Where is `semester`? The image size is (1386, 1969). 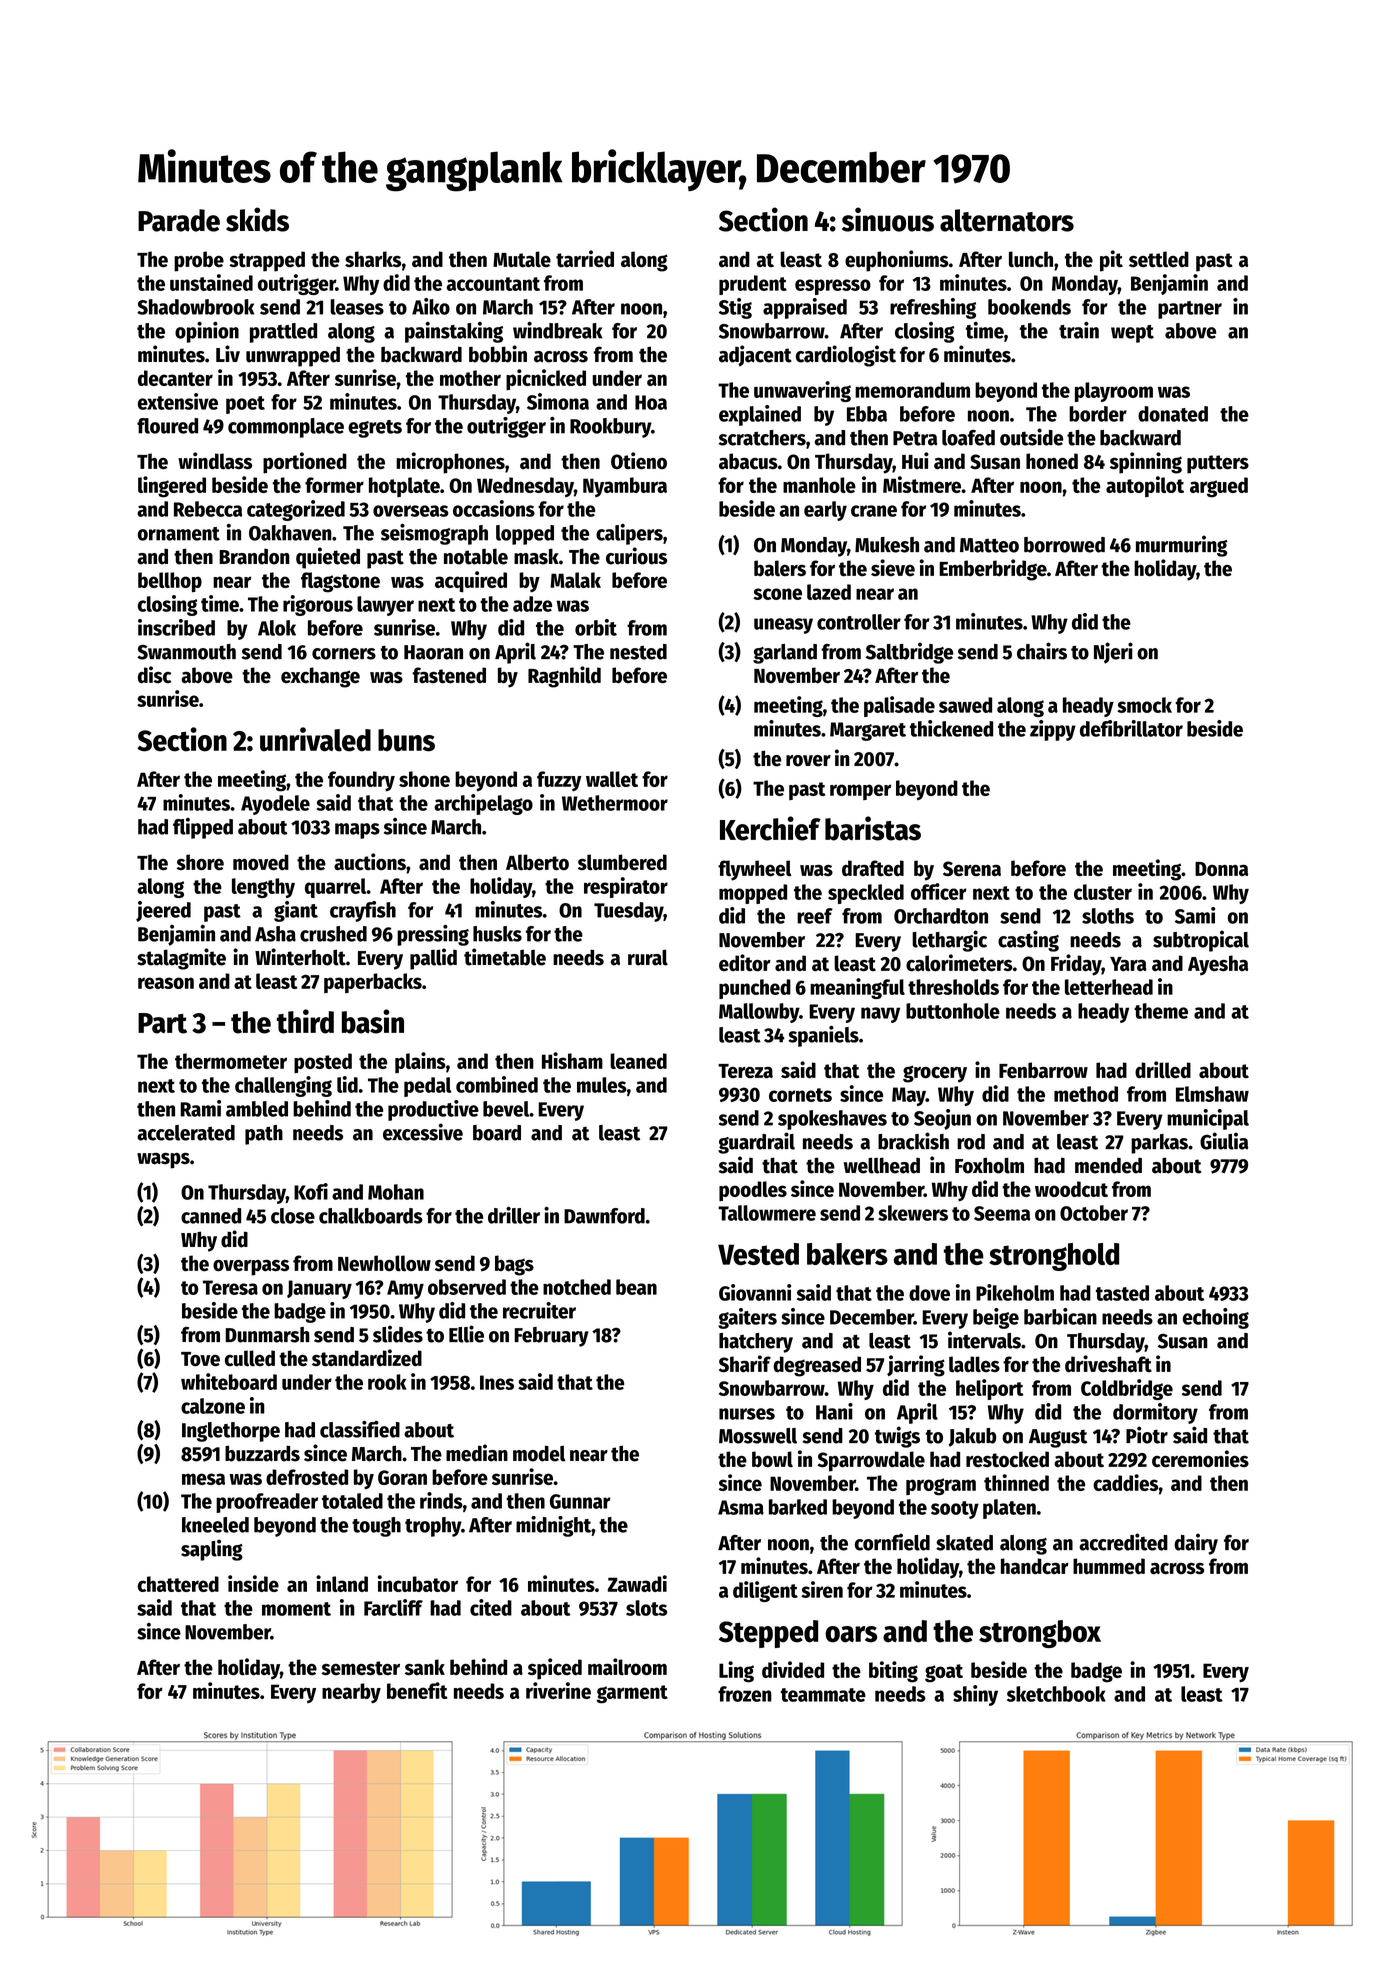 semester is located at coordinates (361, 1668).
